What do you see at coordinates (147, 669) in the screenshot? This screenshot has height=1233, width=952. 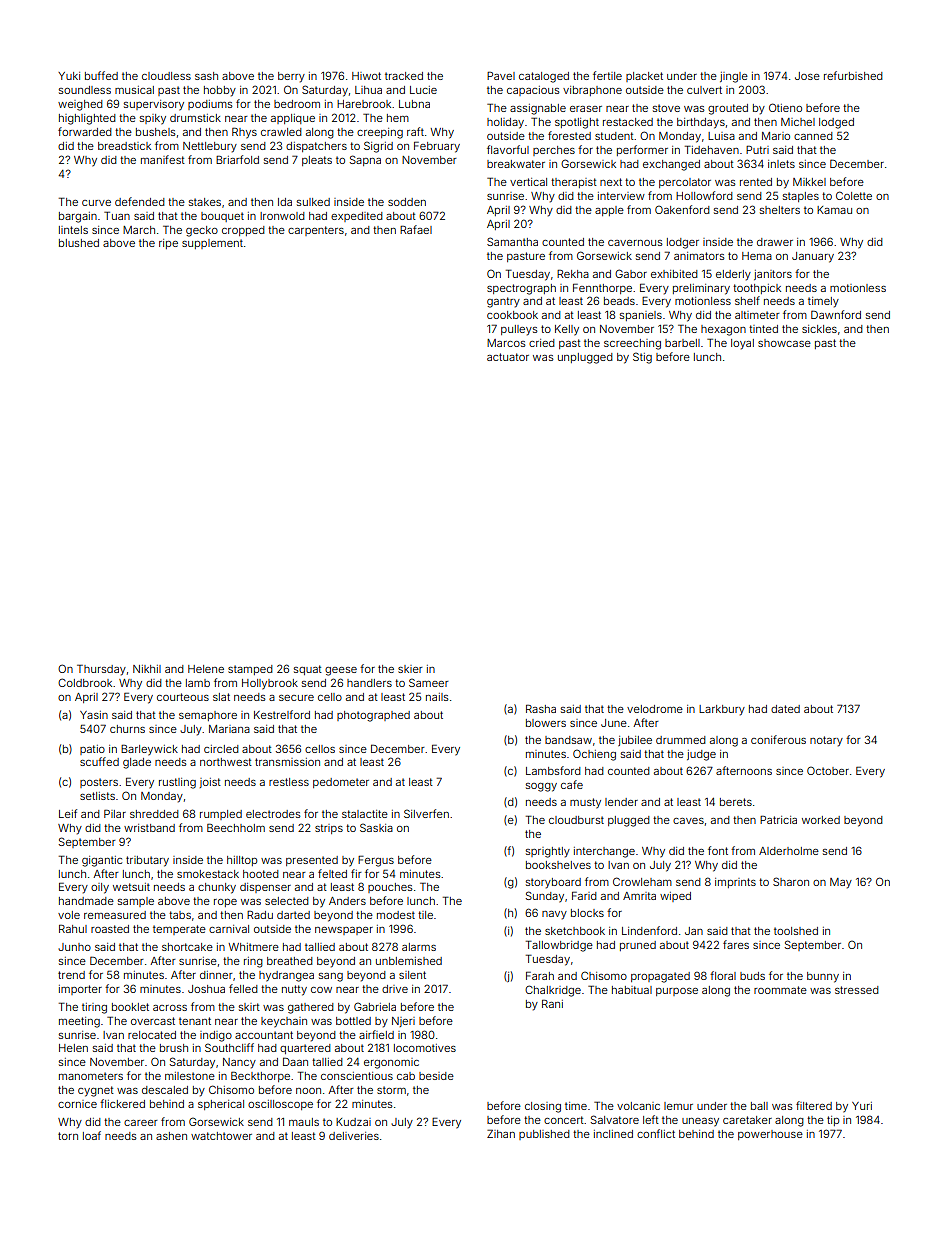 I see `Nikhil` at bounding box center [147, 669].
